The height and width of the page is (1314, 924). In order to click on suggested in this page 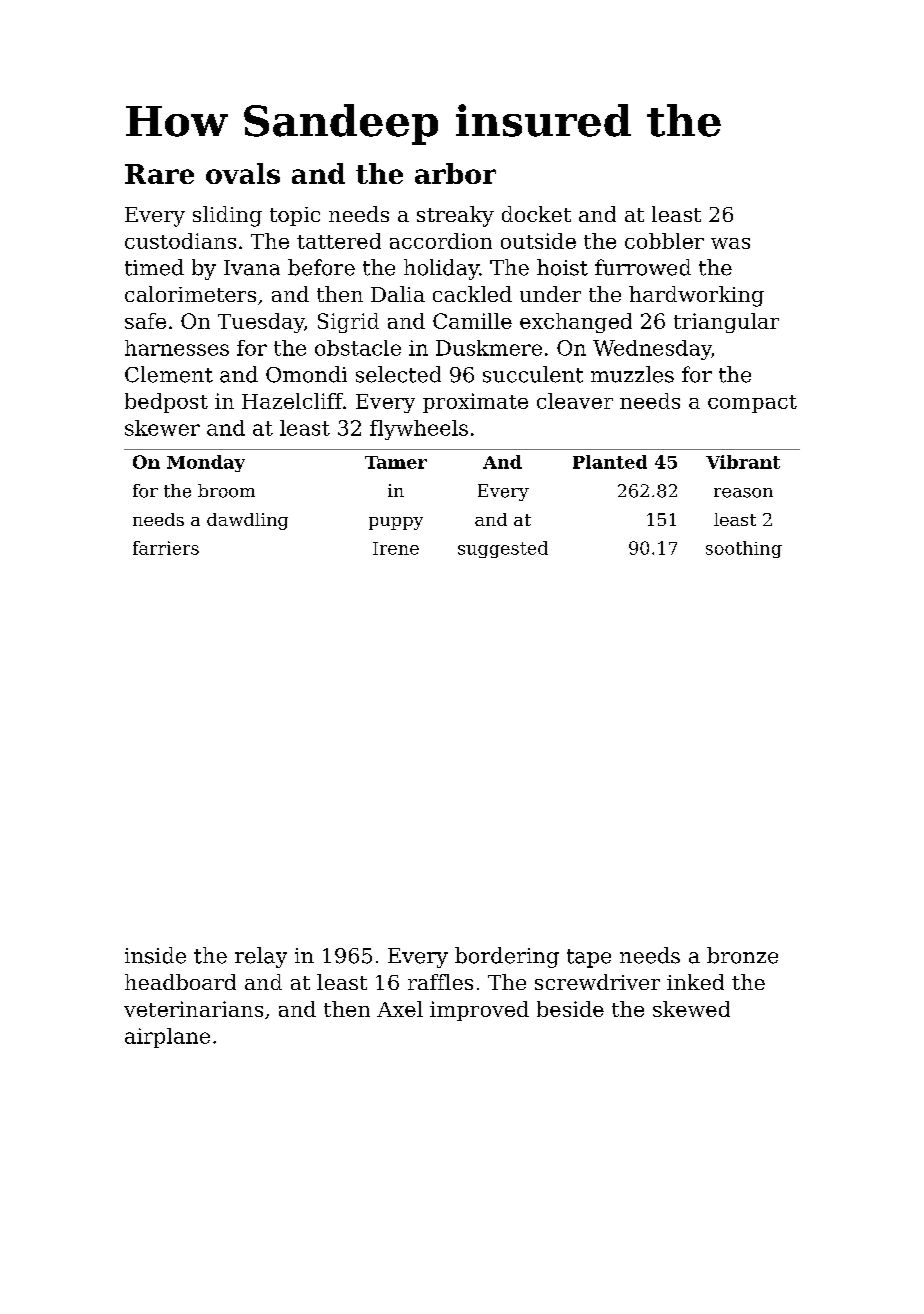, I will do `click(503, 549)`.
